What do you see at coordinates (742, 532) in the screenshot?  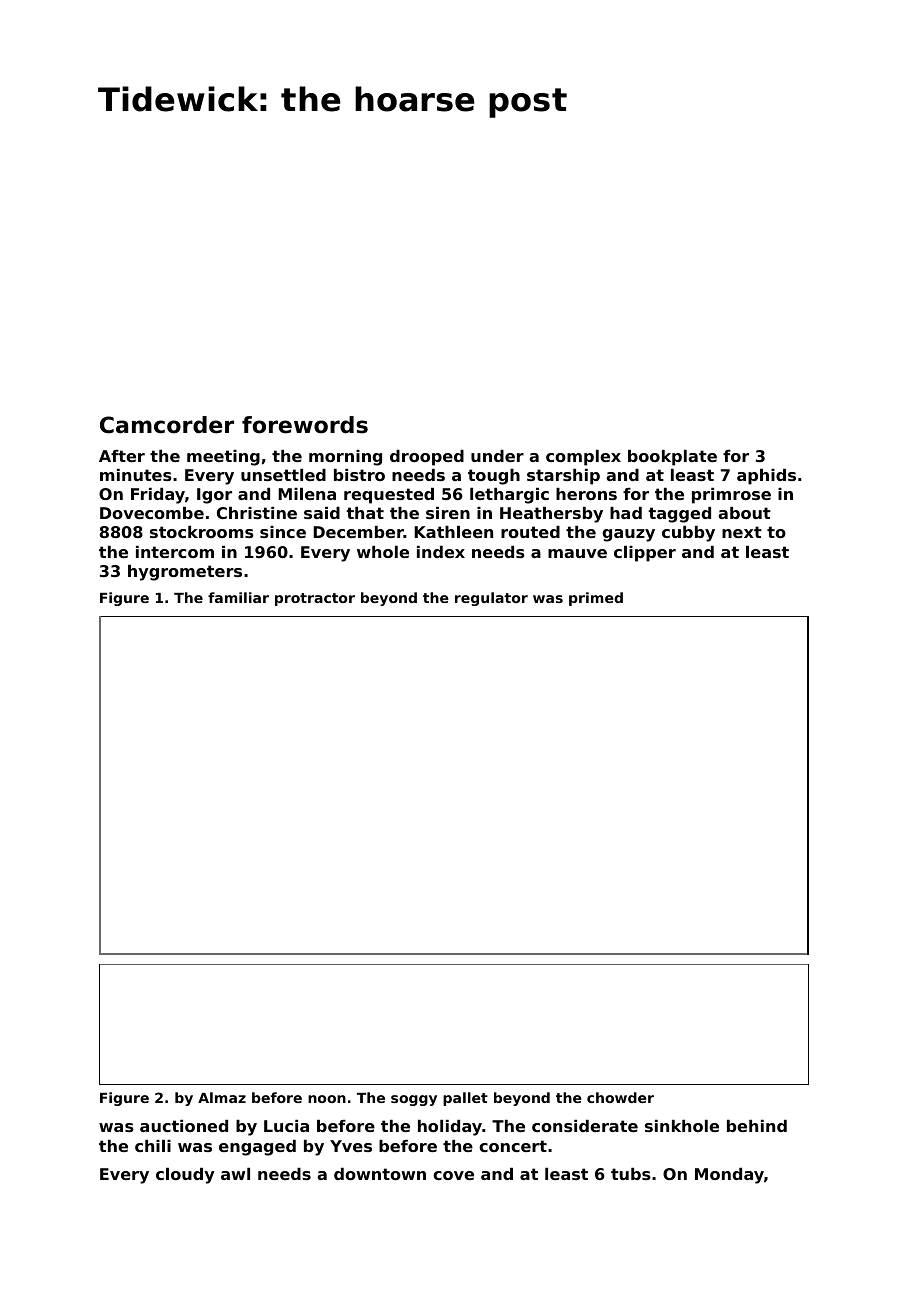 I see `next` at bounding box center [742, 532].
